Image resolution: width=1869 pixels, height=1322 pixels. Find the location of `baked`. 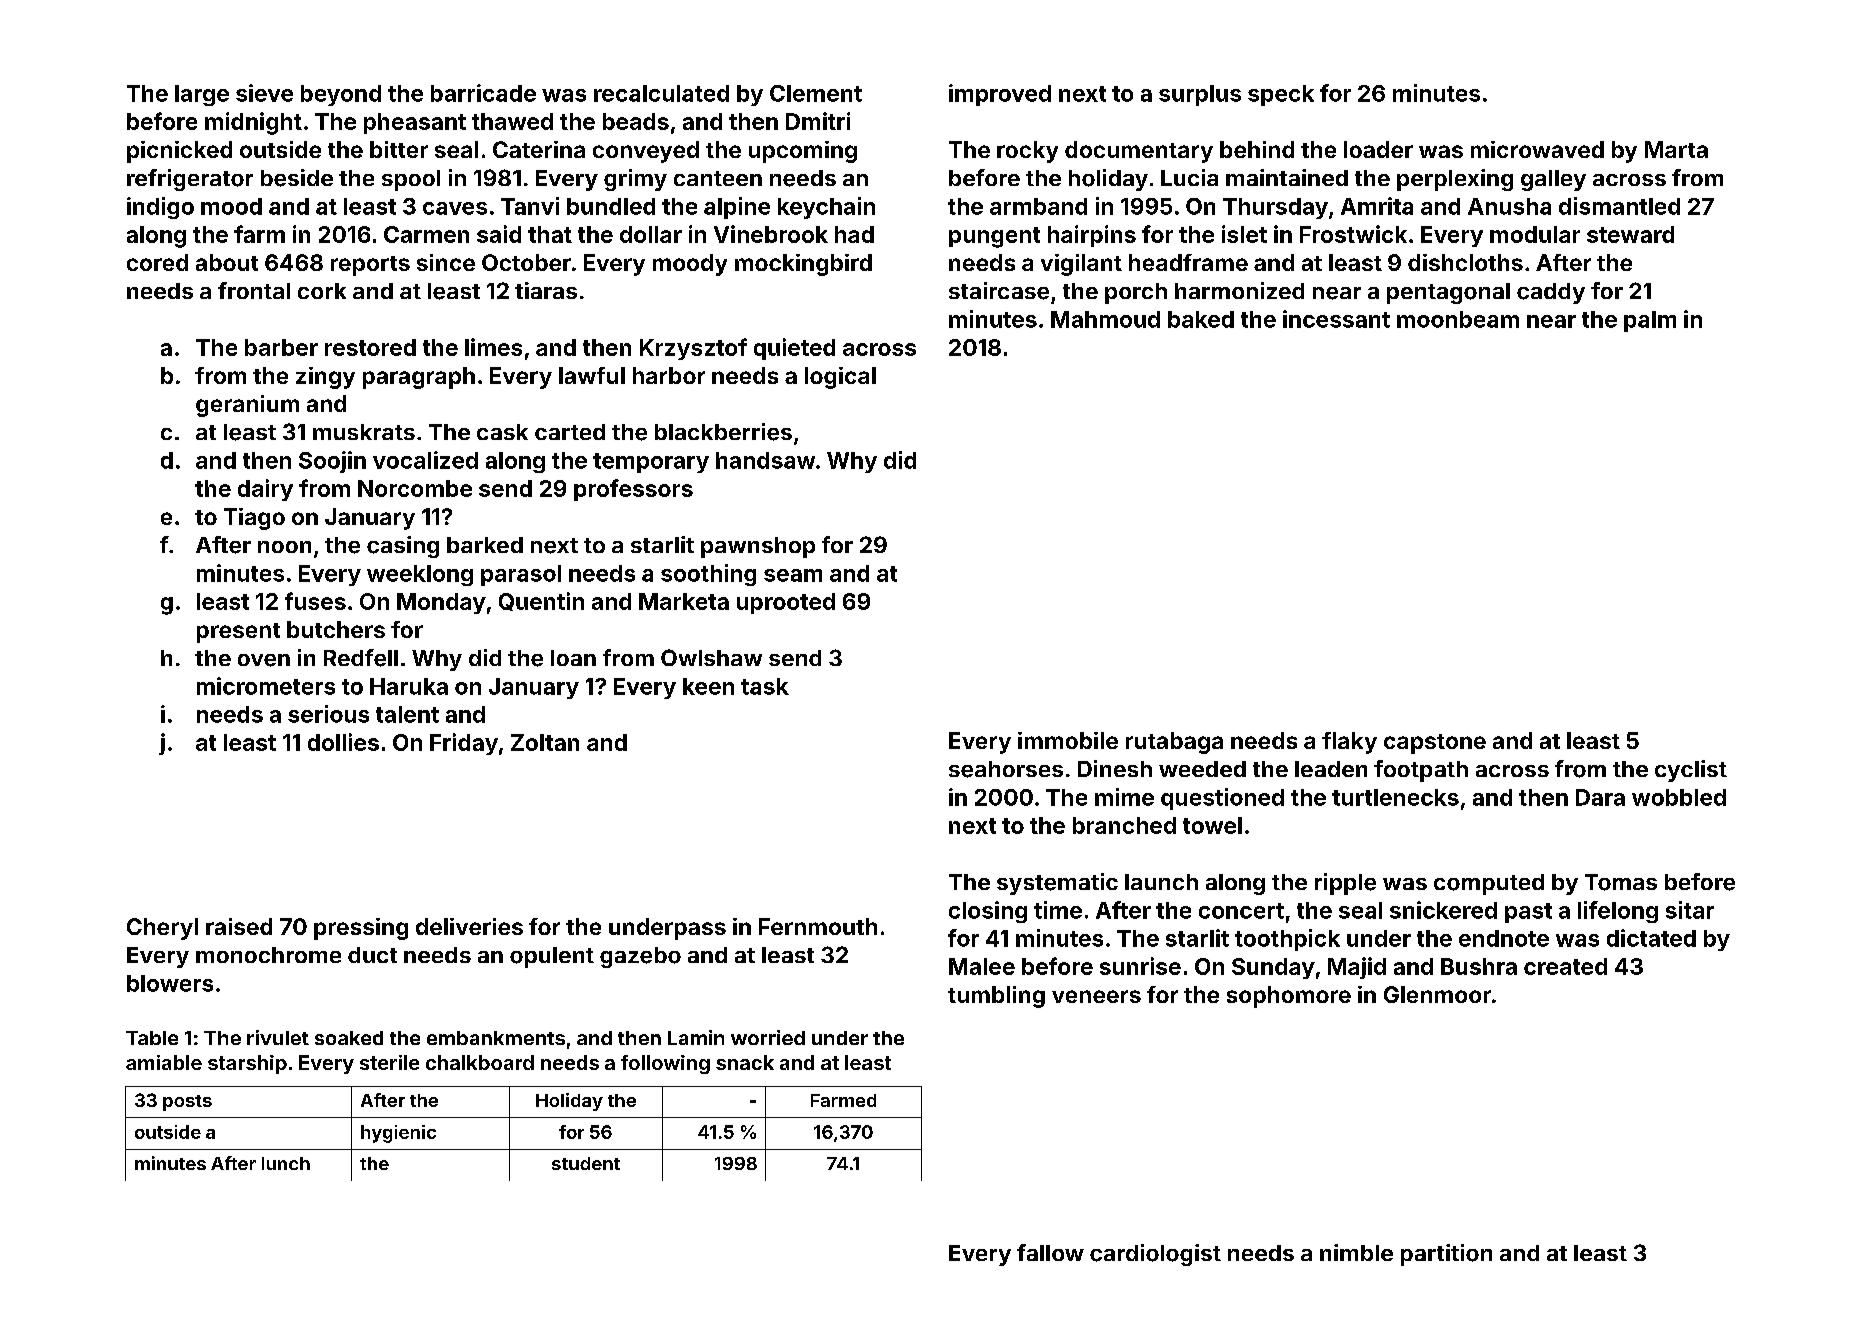

baked is located at coordinates (1201, 319).
